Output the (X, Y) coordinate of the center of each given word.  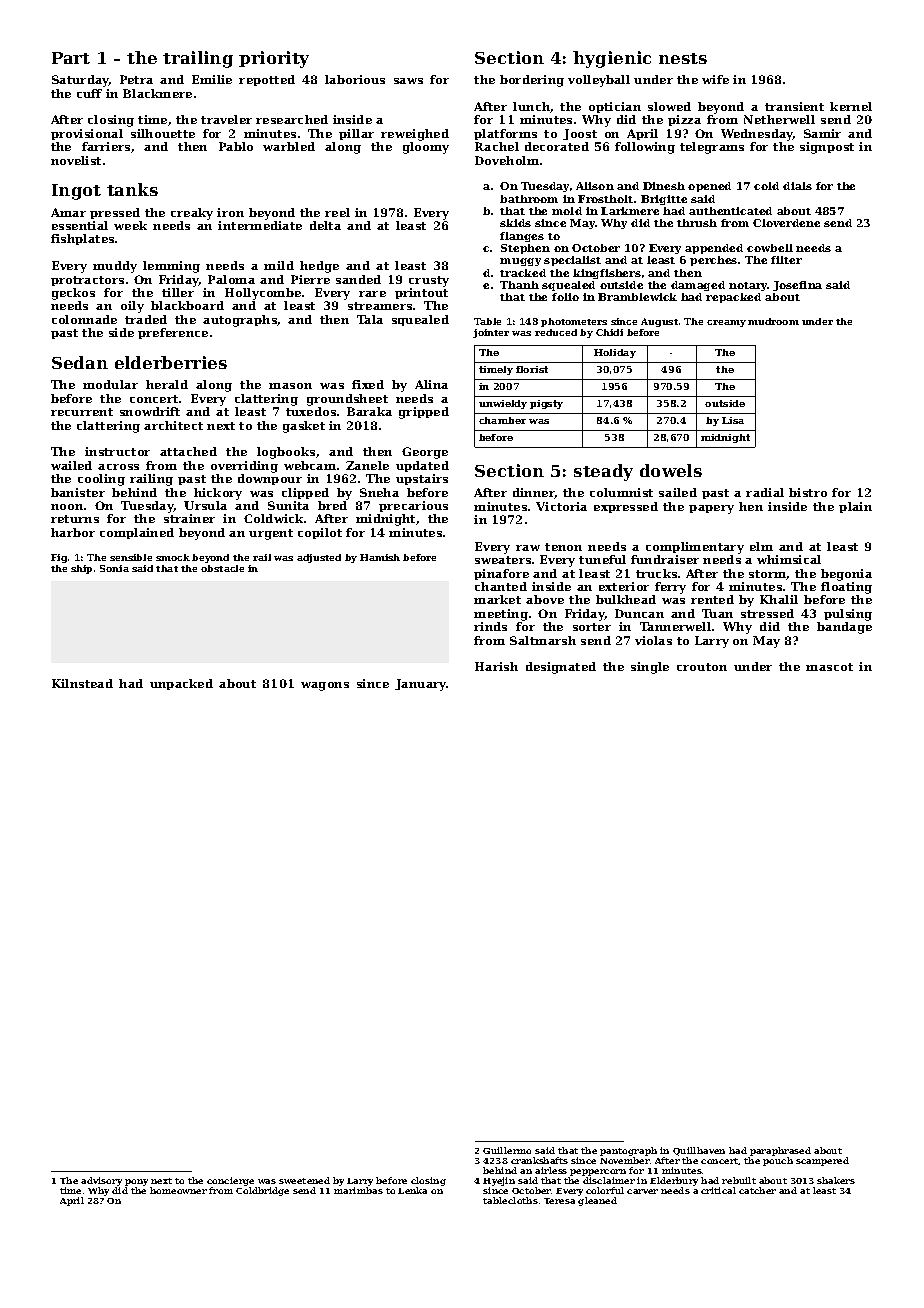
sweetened (304, 1180)
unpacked (181, 684)
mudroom (773, 321)
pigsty (546, 404)
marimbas (358, 1190)
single (650, 668)
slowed (669, 106)
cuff (89, 93)
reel (337, 212)
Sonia (114, 568)
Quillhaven (699, 1151)
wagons (325, 686)
